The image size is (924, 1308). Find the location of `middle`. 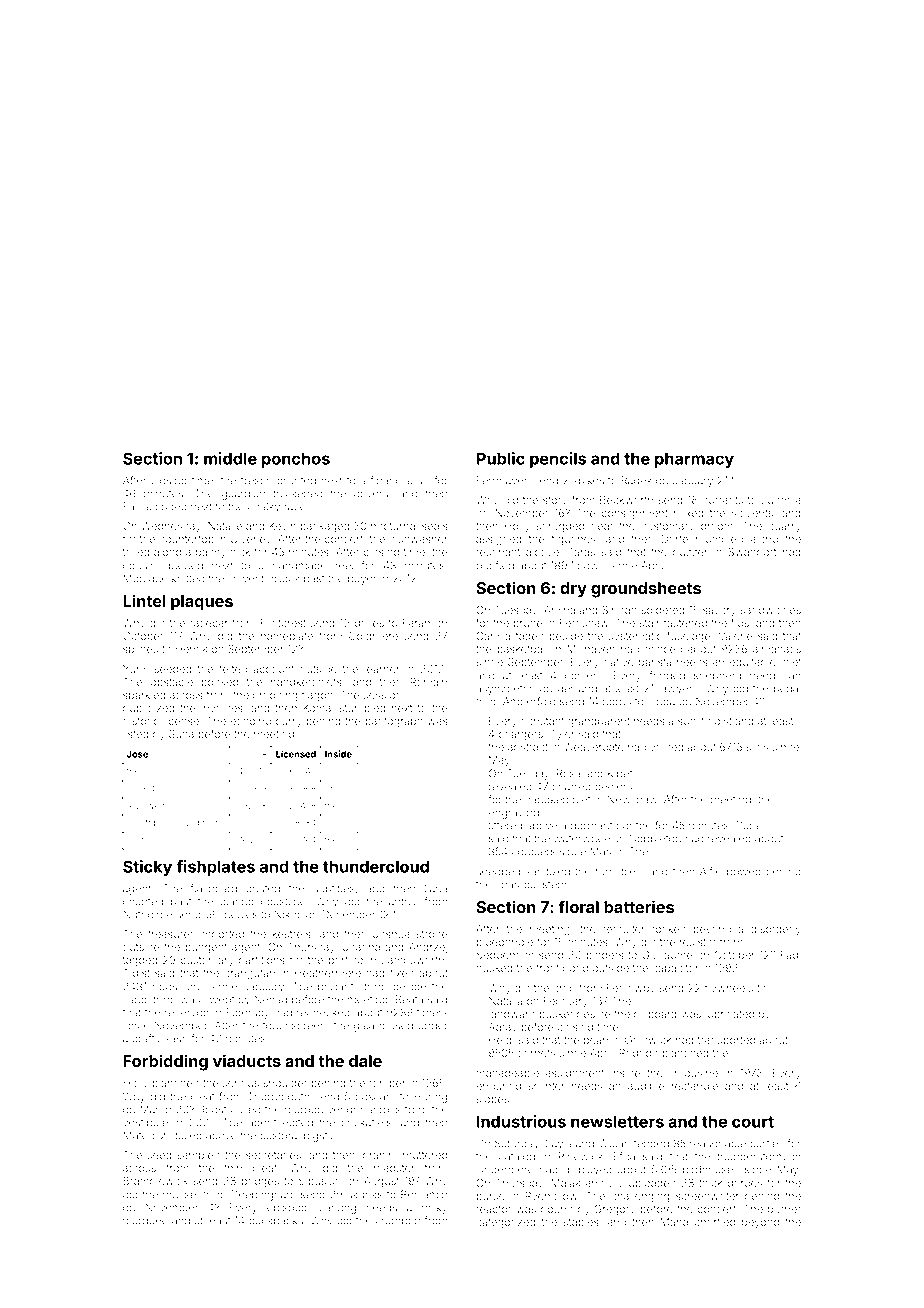

middle is located at coordinates (230, 458).
